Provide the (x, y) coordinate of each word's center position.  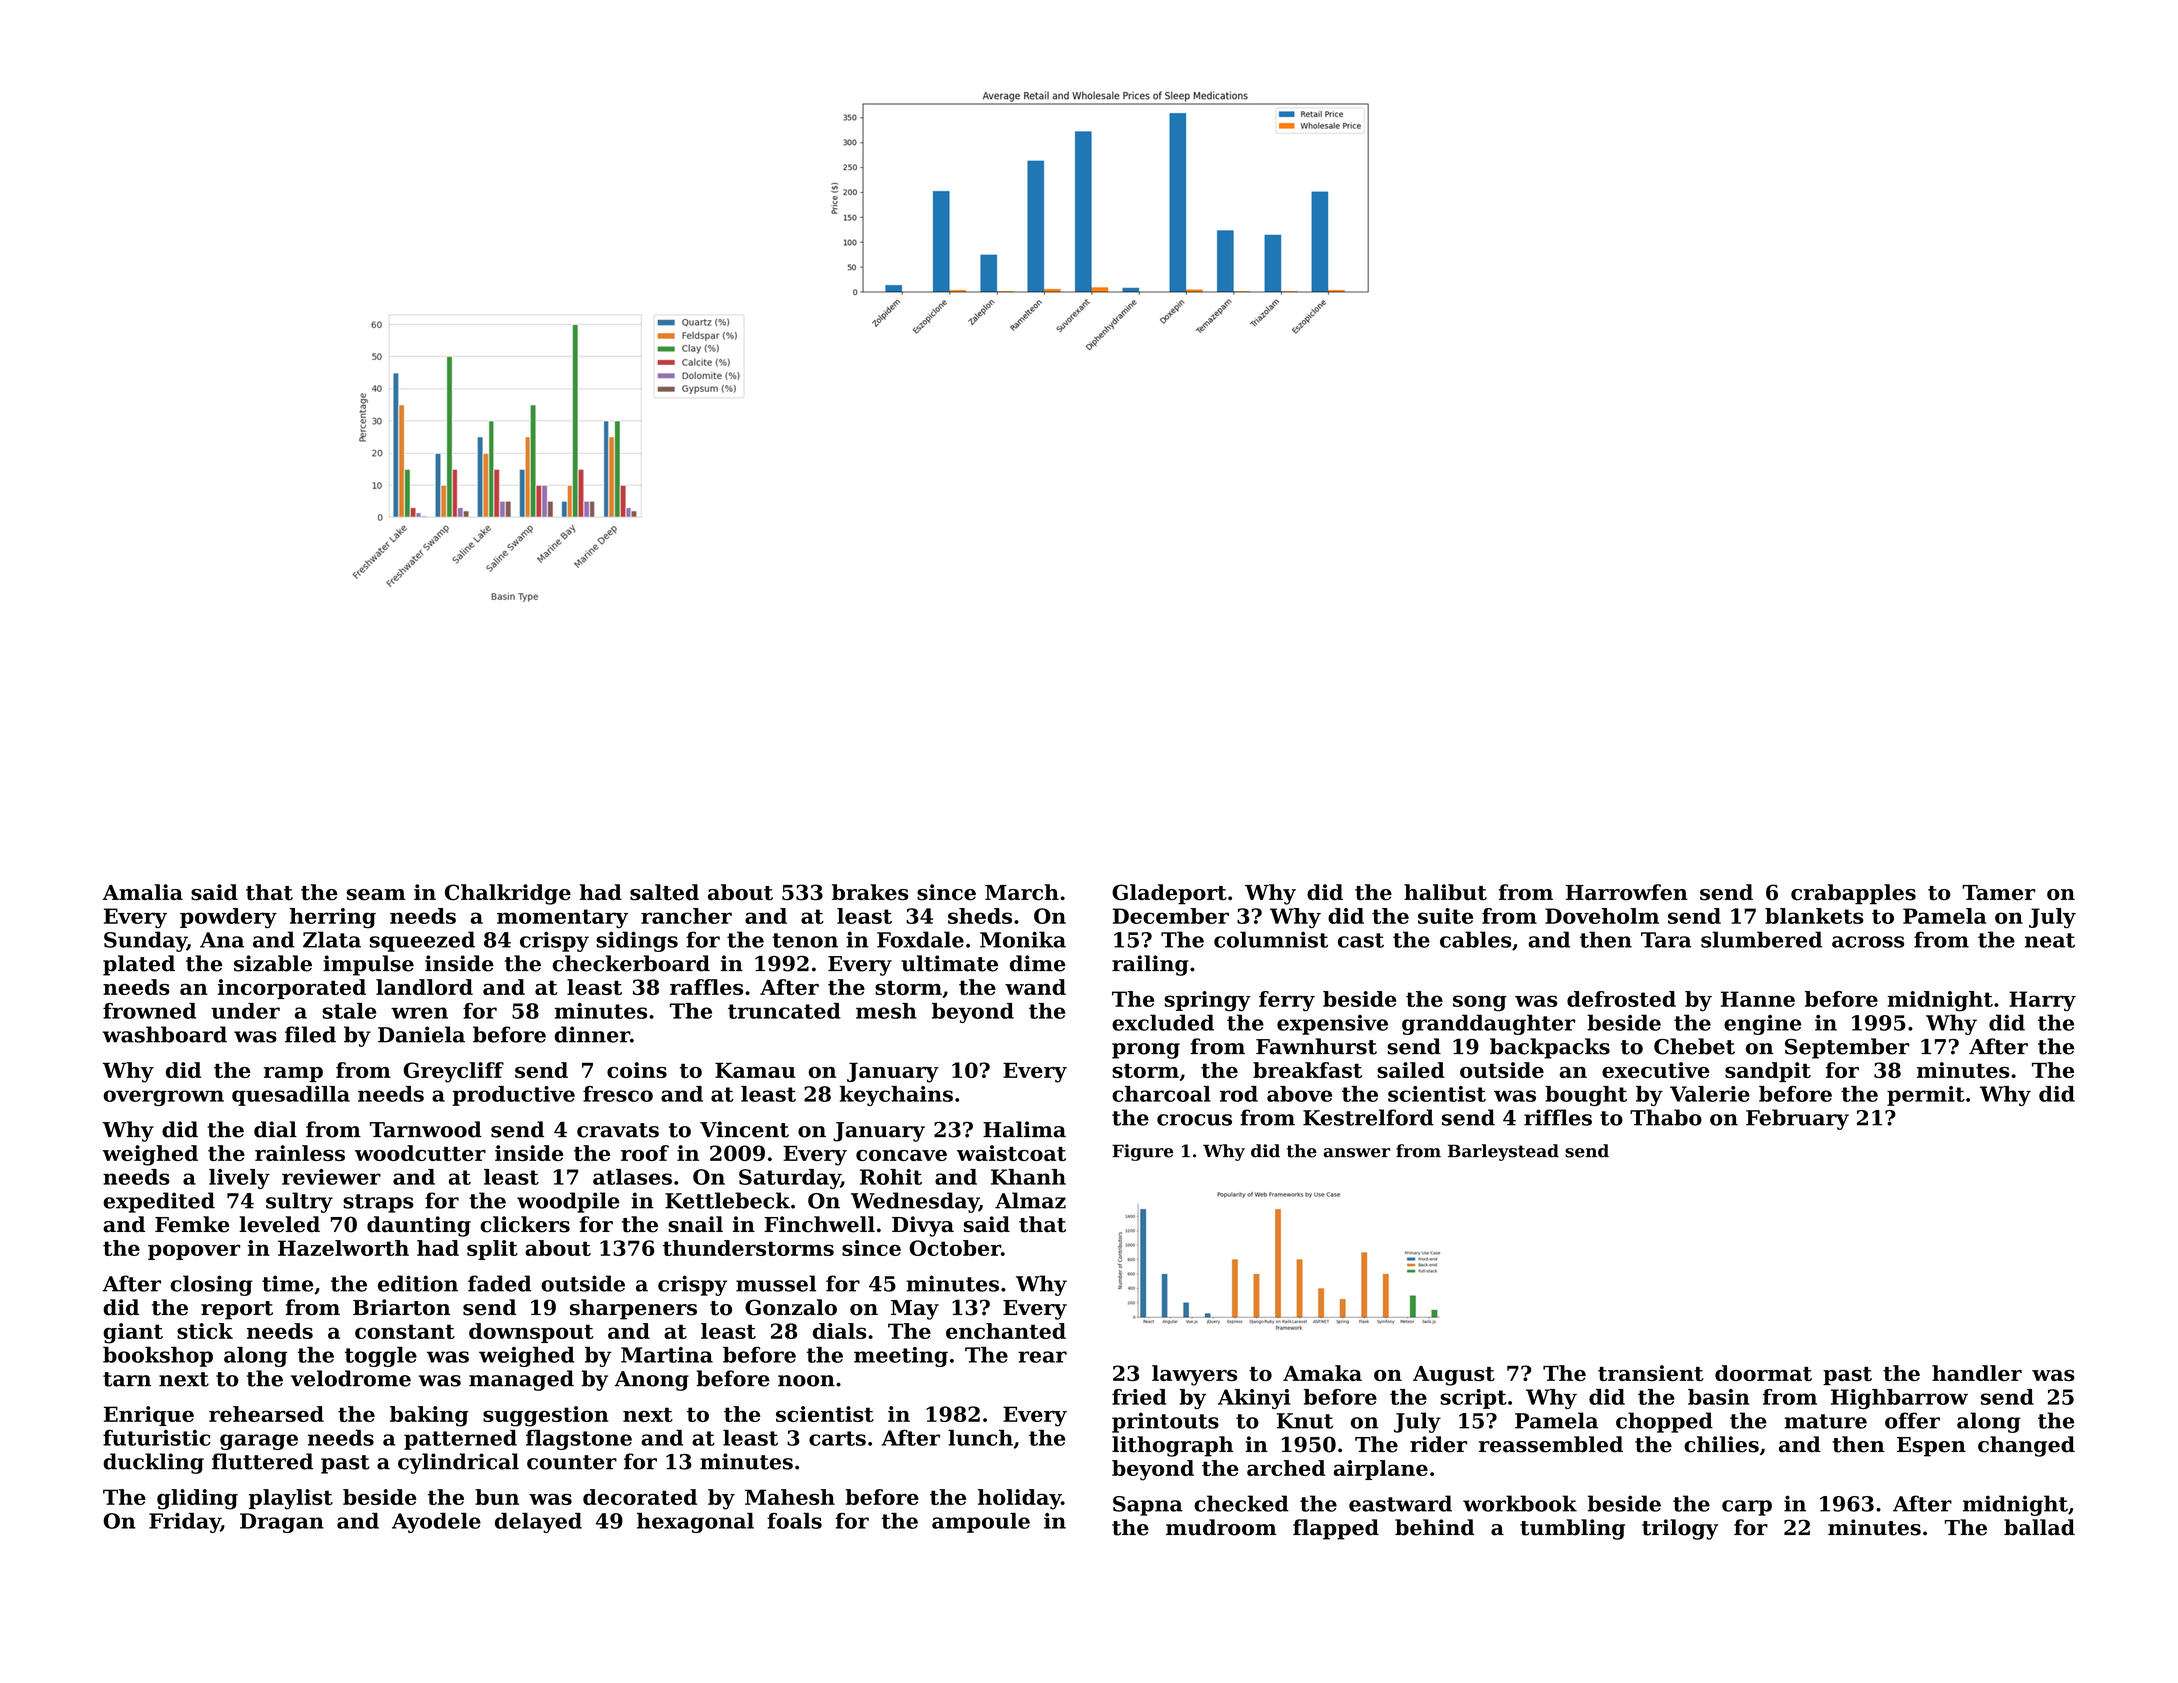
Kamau (755, 1070)
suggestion (546, 1416)
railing (1150, 965)
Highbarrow (1899, 1399)
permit (1926, 1096)
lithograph (1172, 1446)
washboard (164, 1034)
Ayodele (436, 1523)
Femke (192, 1224)
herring (333, 918)
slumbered (1761, 939)
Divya (923, 1226)
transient (1651, 1373)
